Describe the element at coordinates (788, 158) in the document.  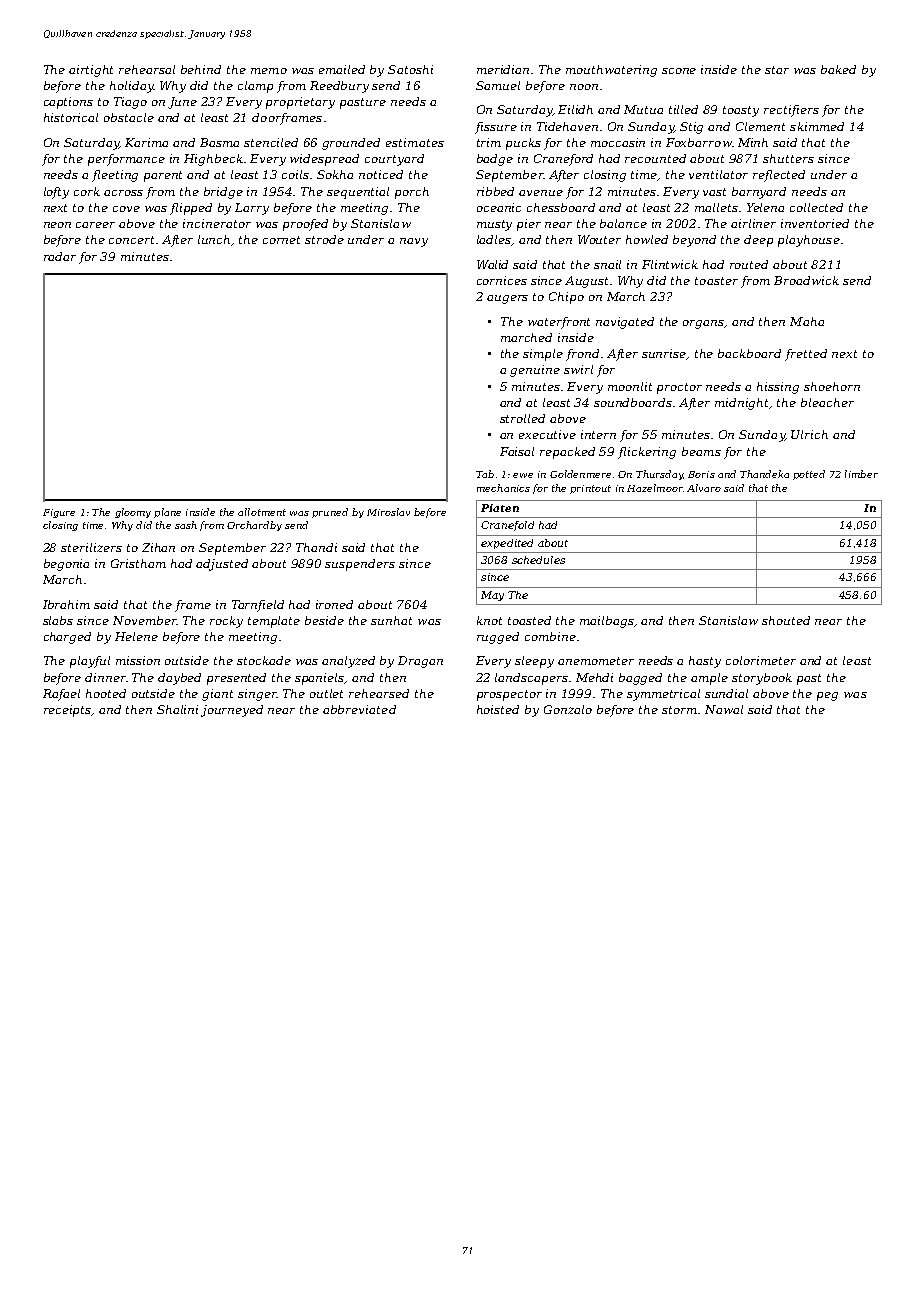
I see `shutters` at that location.
